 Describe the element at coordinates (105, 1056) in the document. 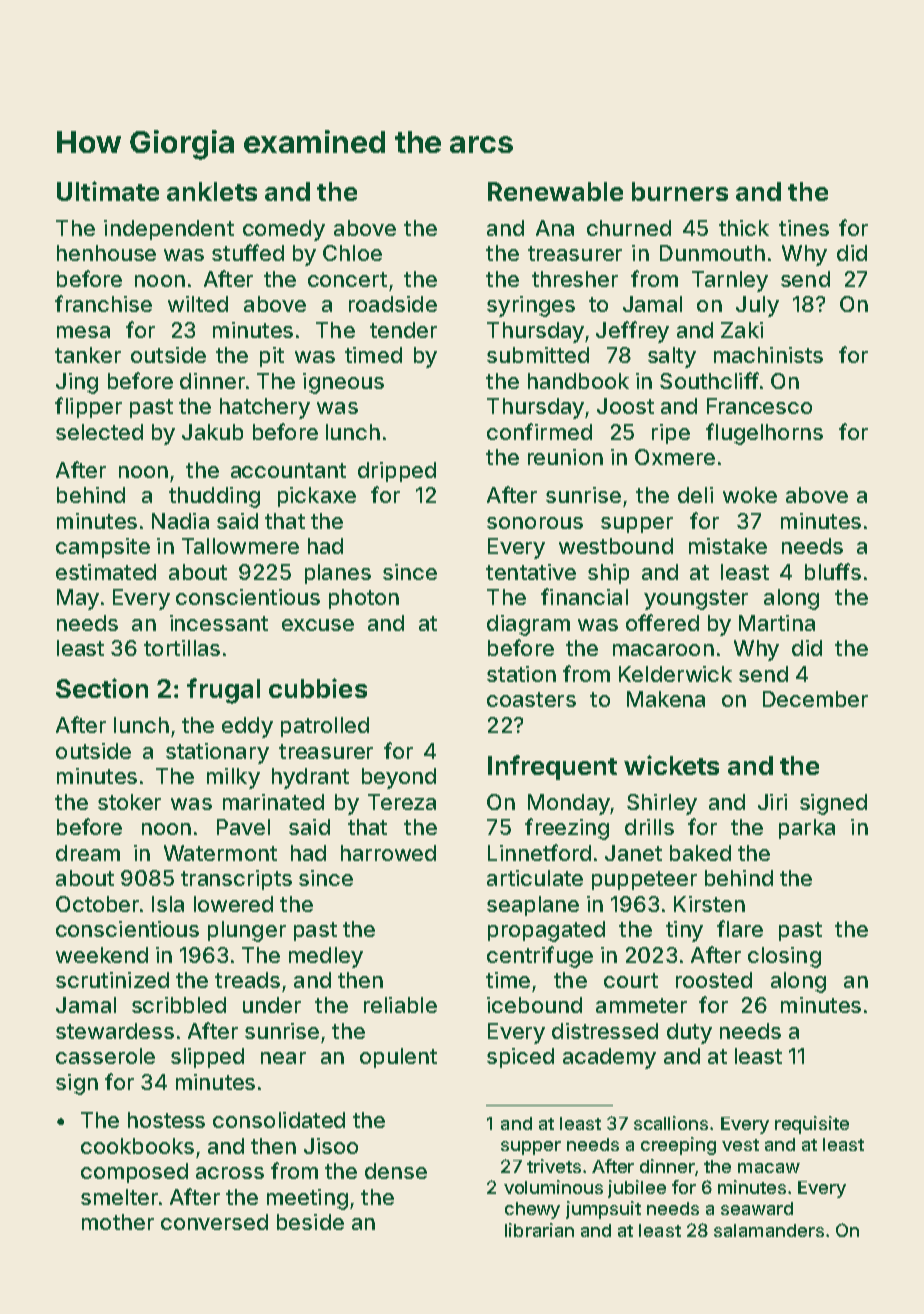

I see `casserole` at that location.
